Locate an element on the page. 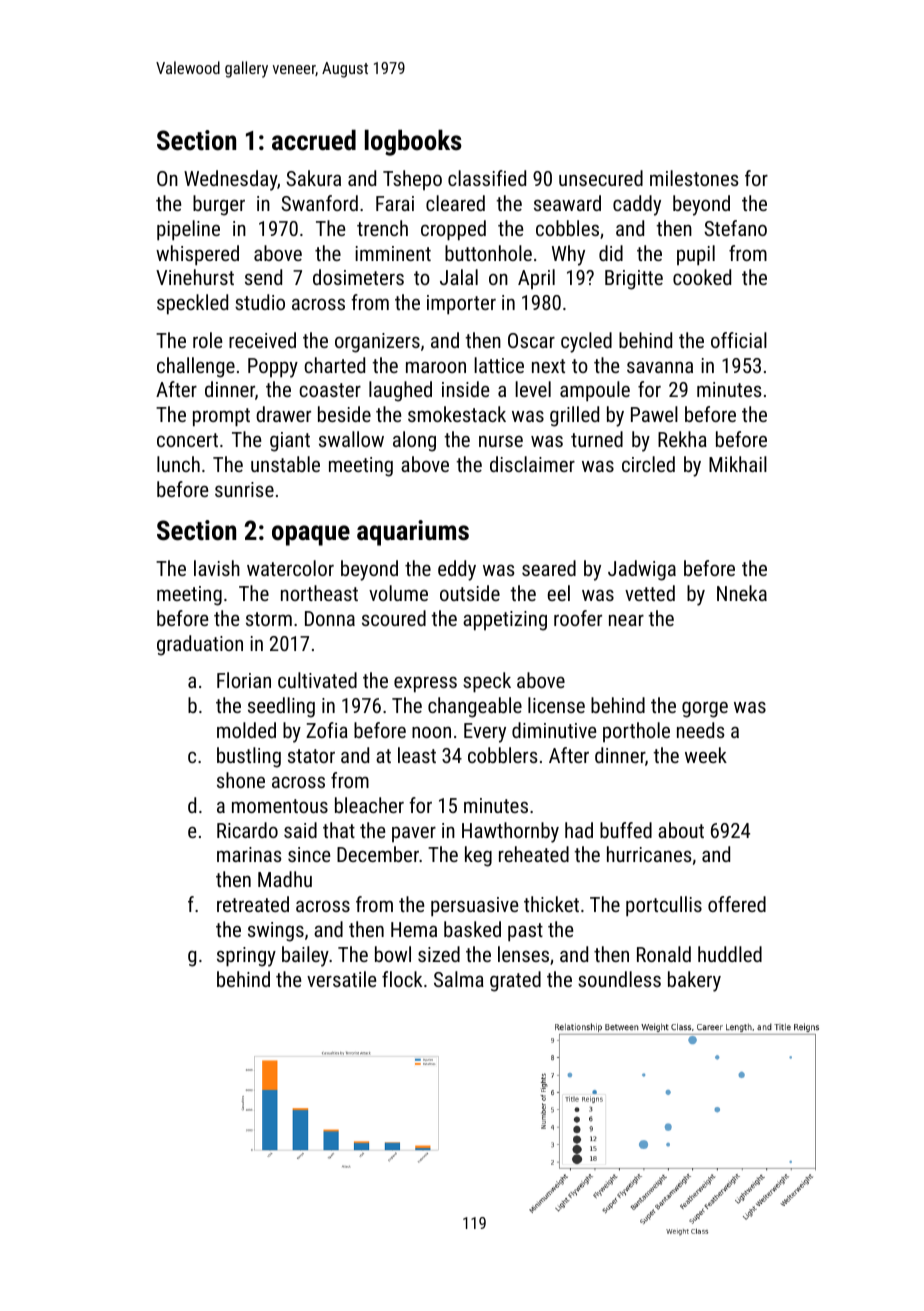 The width and height of the document is (924, 1311). grated is located at coordinates (515, 981).
